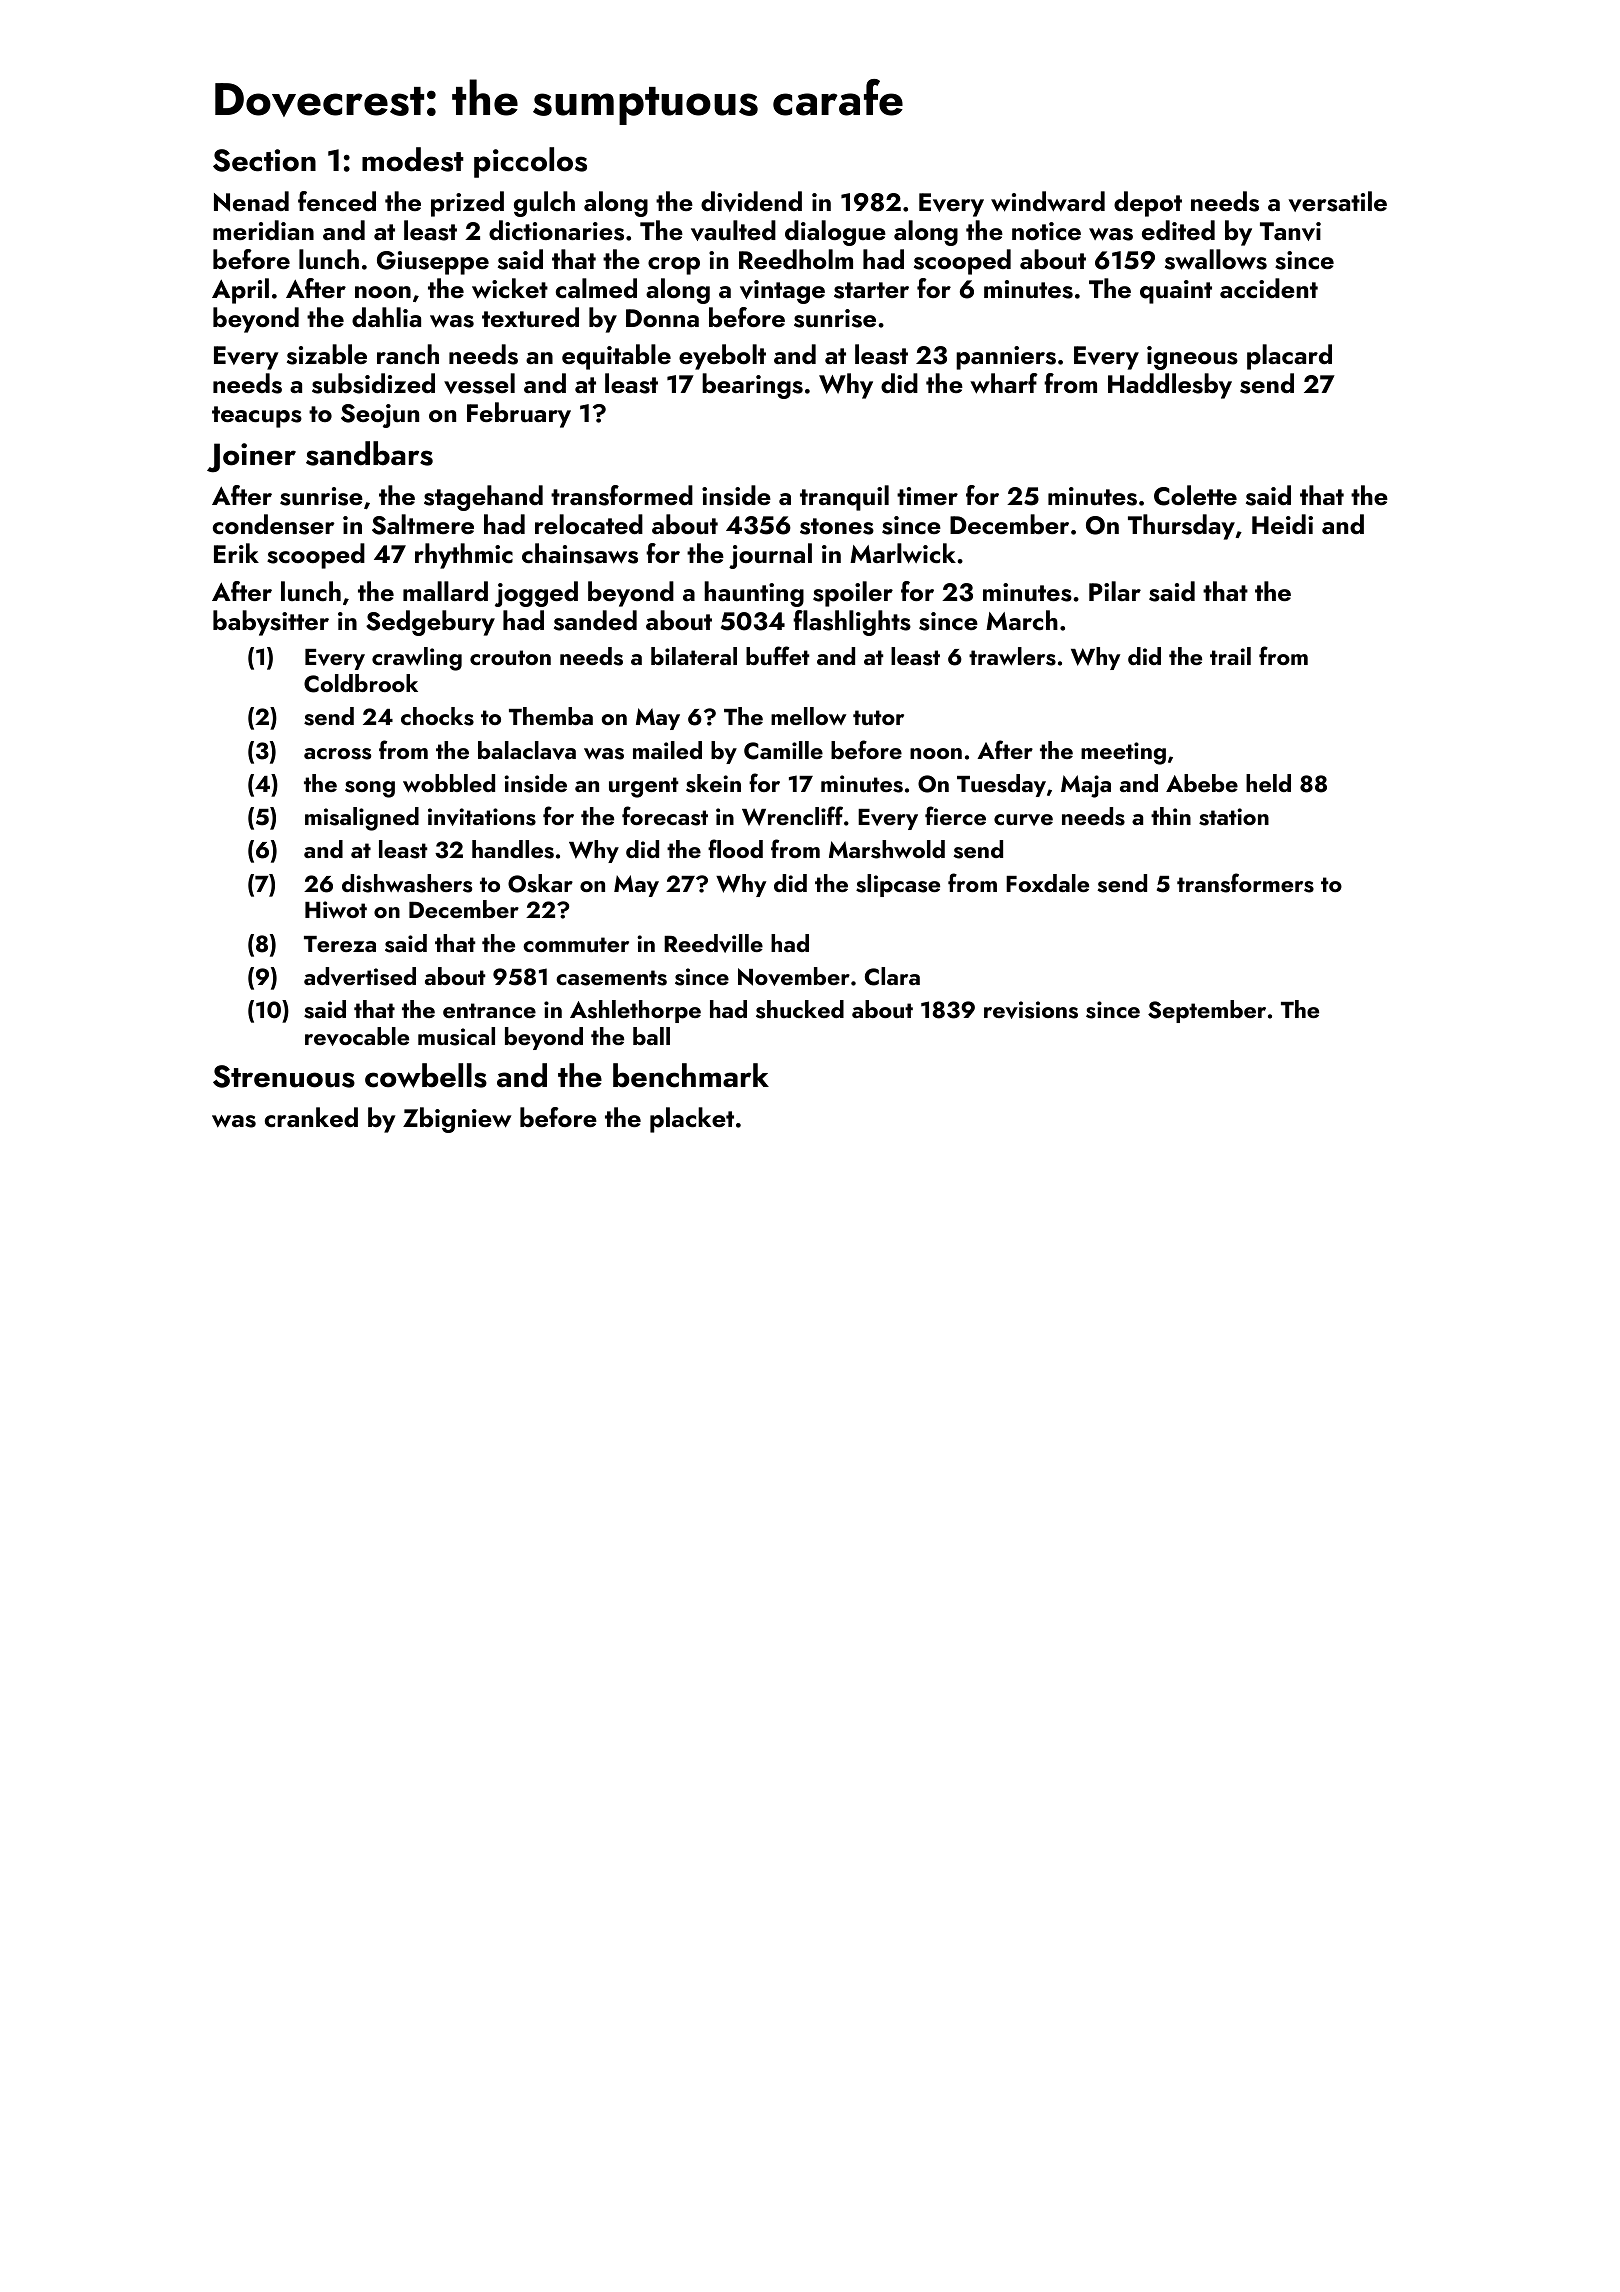  I want to click on Haddlesby, so click(1170, 386).
